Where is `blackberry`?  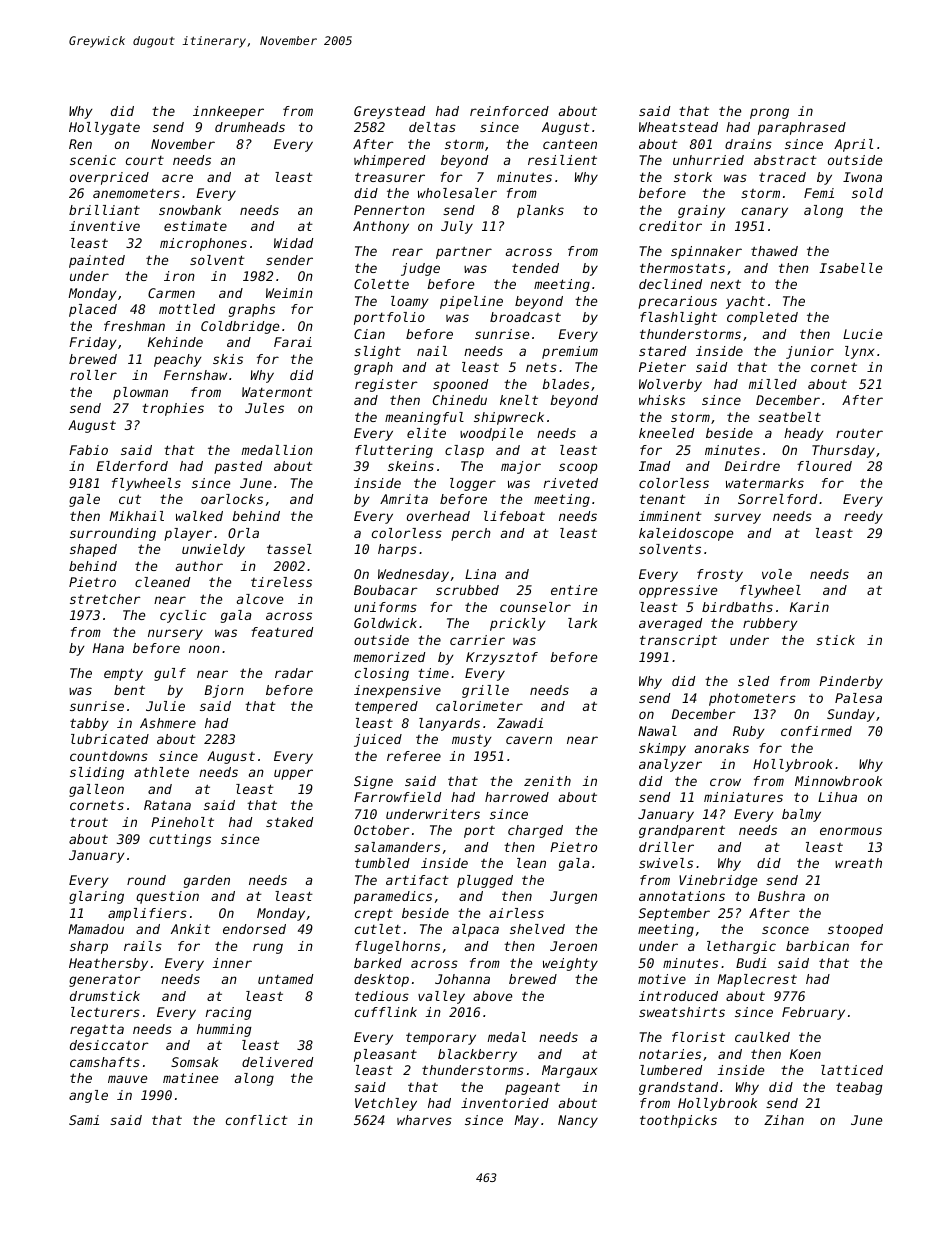 blackberry is located at coordinates (477, 1055).
